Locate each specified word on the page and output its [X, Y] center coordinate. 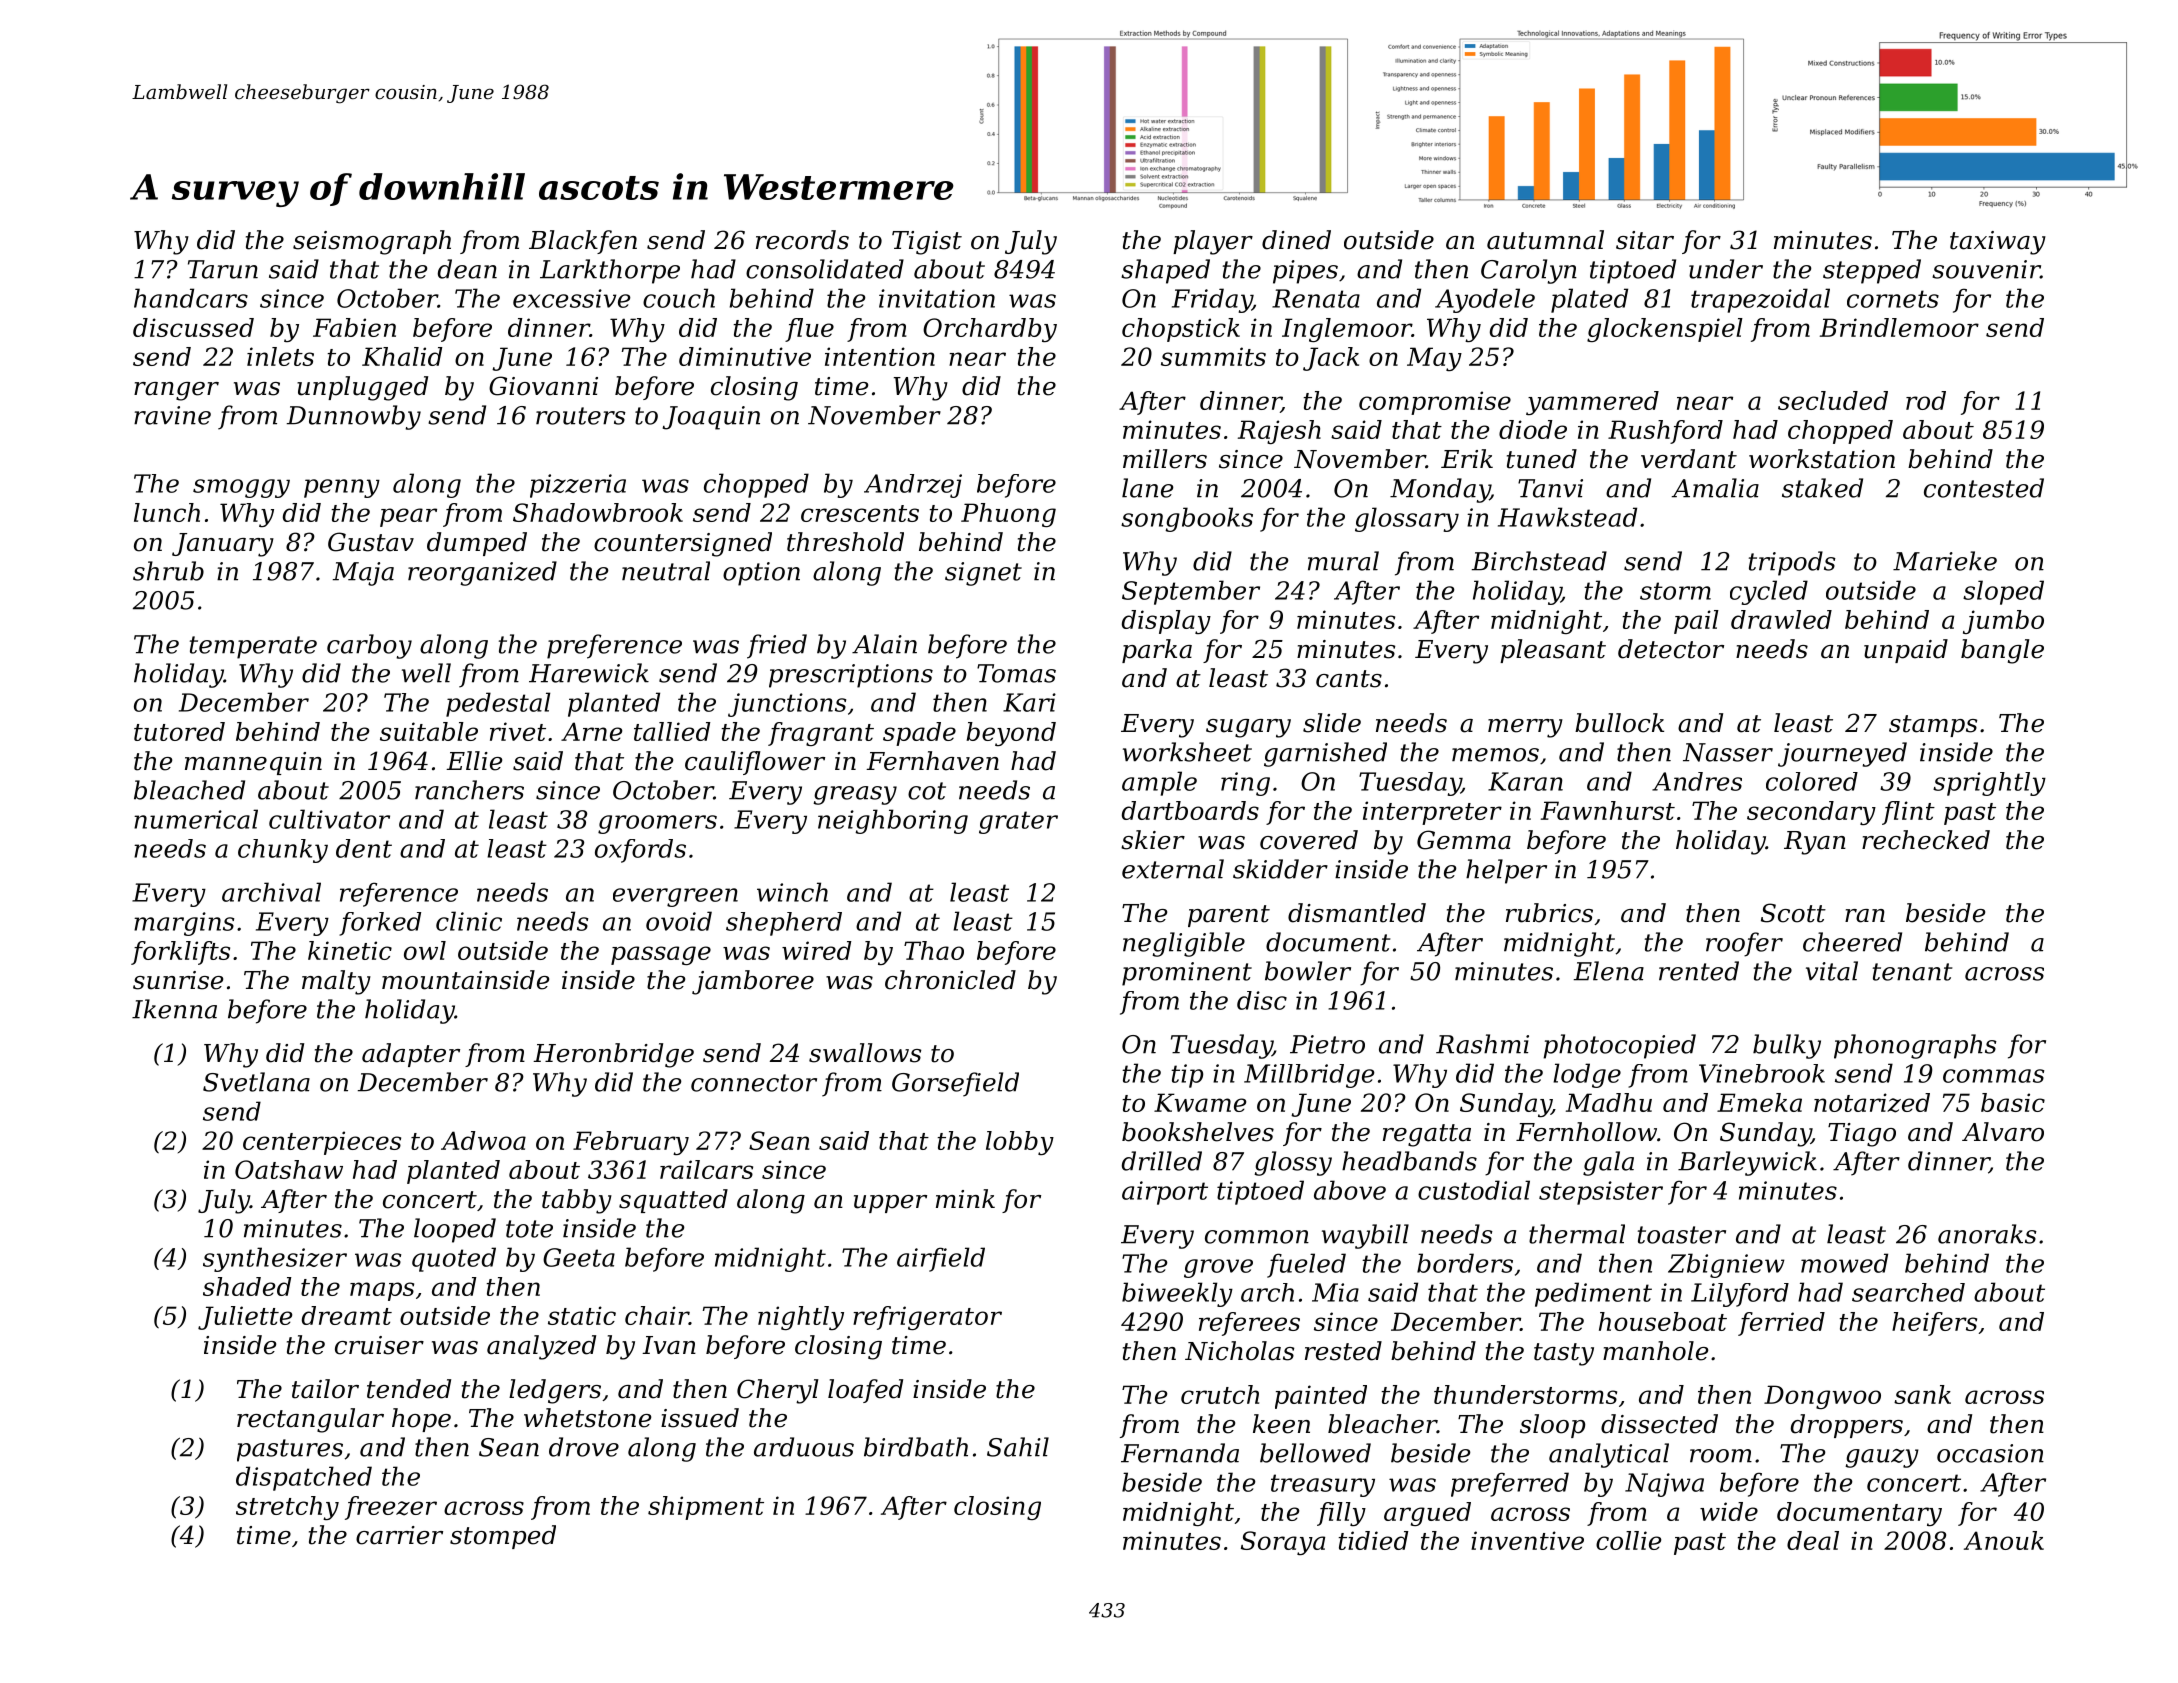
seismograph [372, 242]
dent [364, 848]
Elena [1609, 971]
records [802, 240]
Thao [934, 950]
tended [409, 1389]
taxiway [1998, 243]
